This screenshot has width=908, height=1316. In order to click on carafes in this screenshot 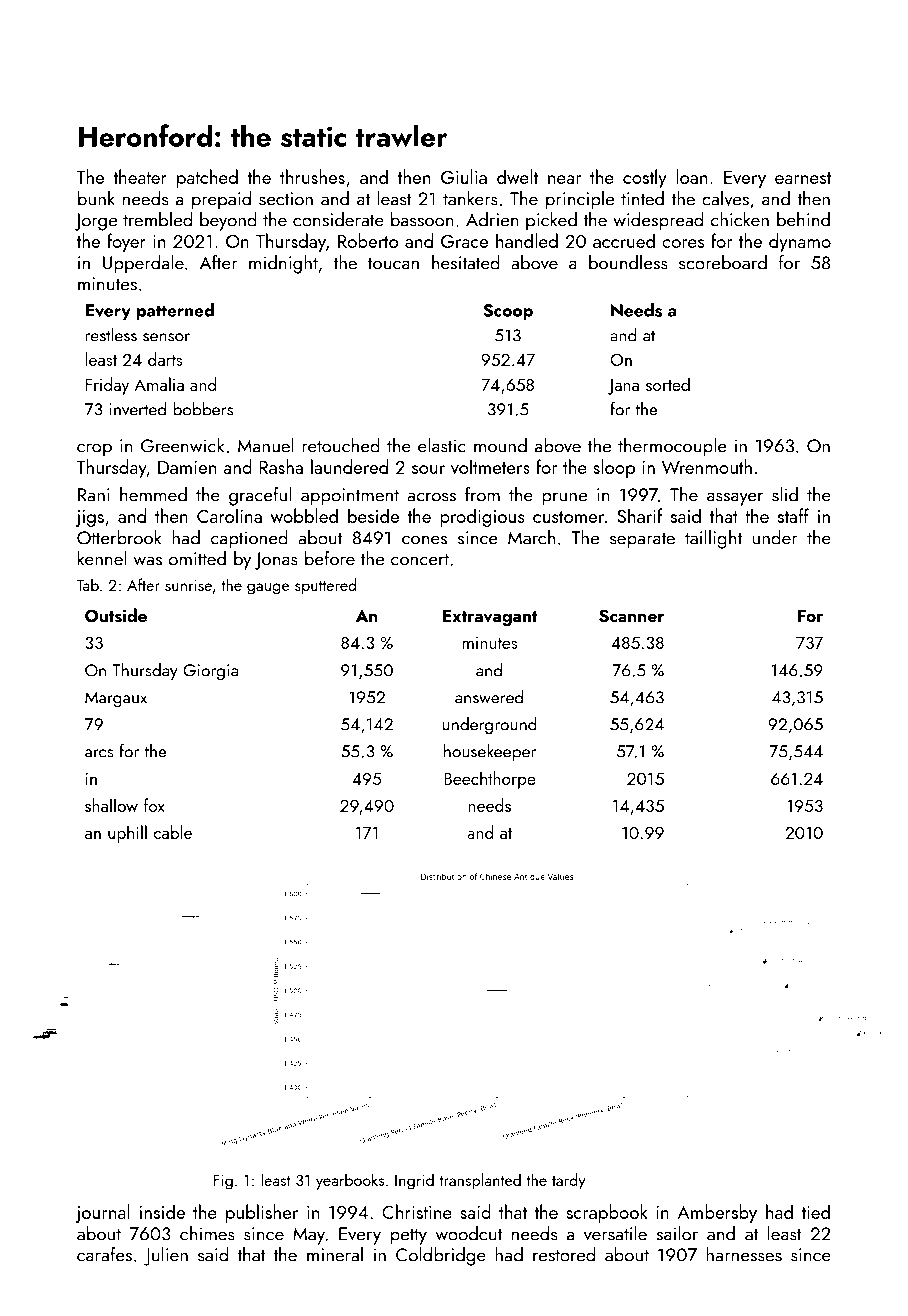, I will do `click(104, 1254)`.
